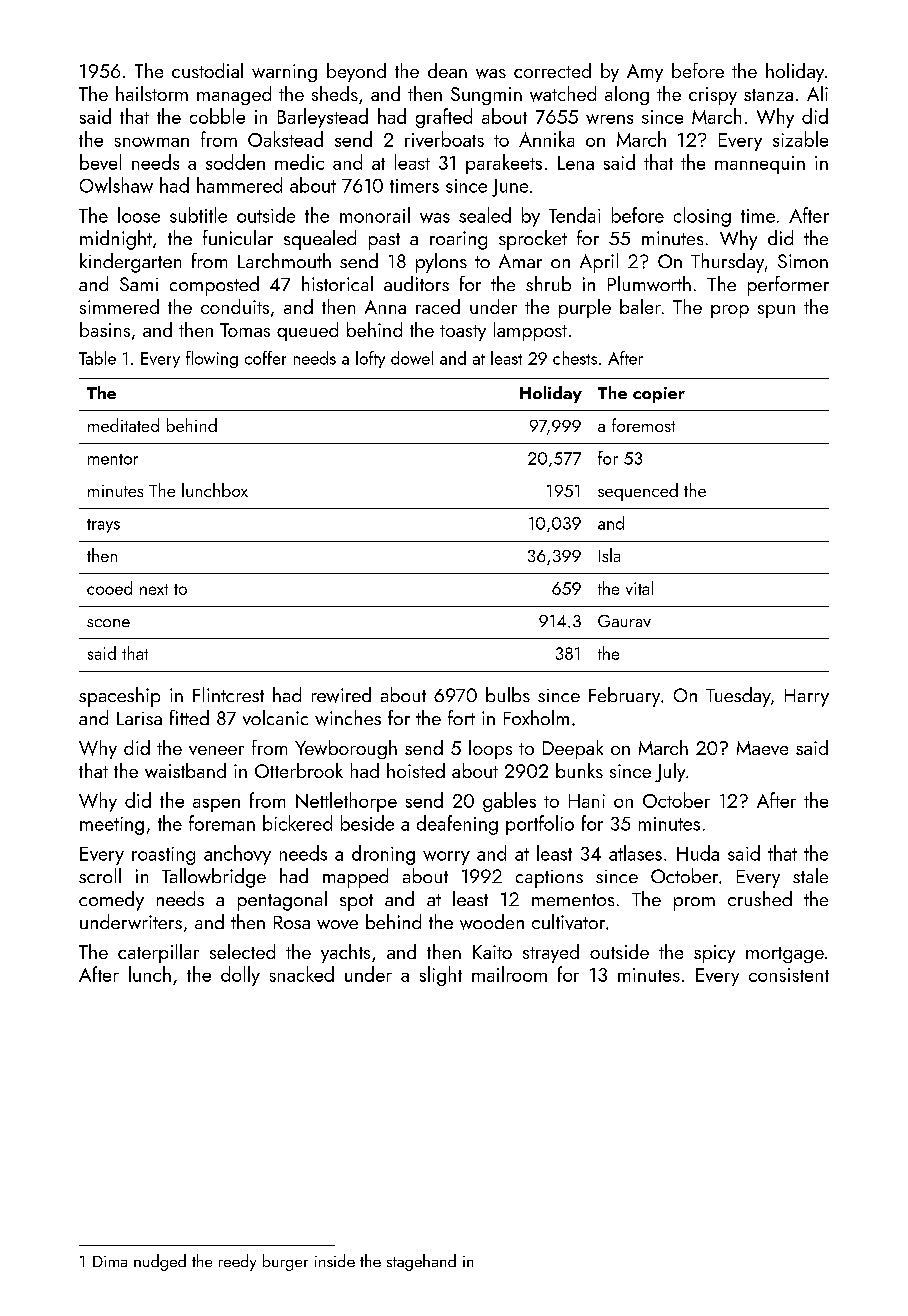  Describe the element at coordinates (624, 697) in the image. I see `February` at that location.
